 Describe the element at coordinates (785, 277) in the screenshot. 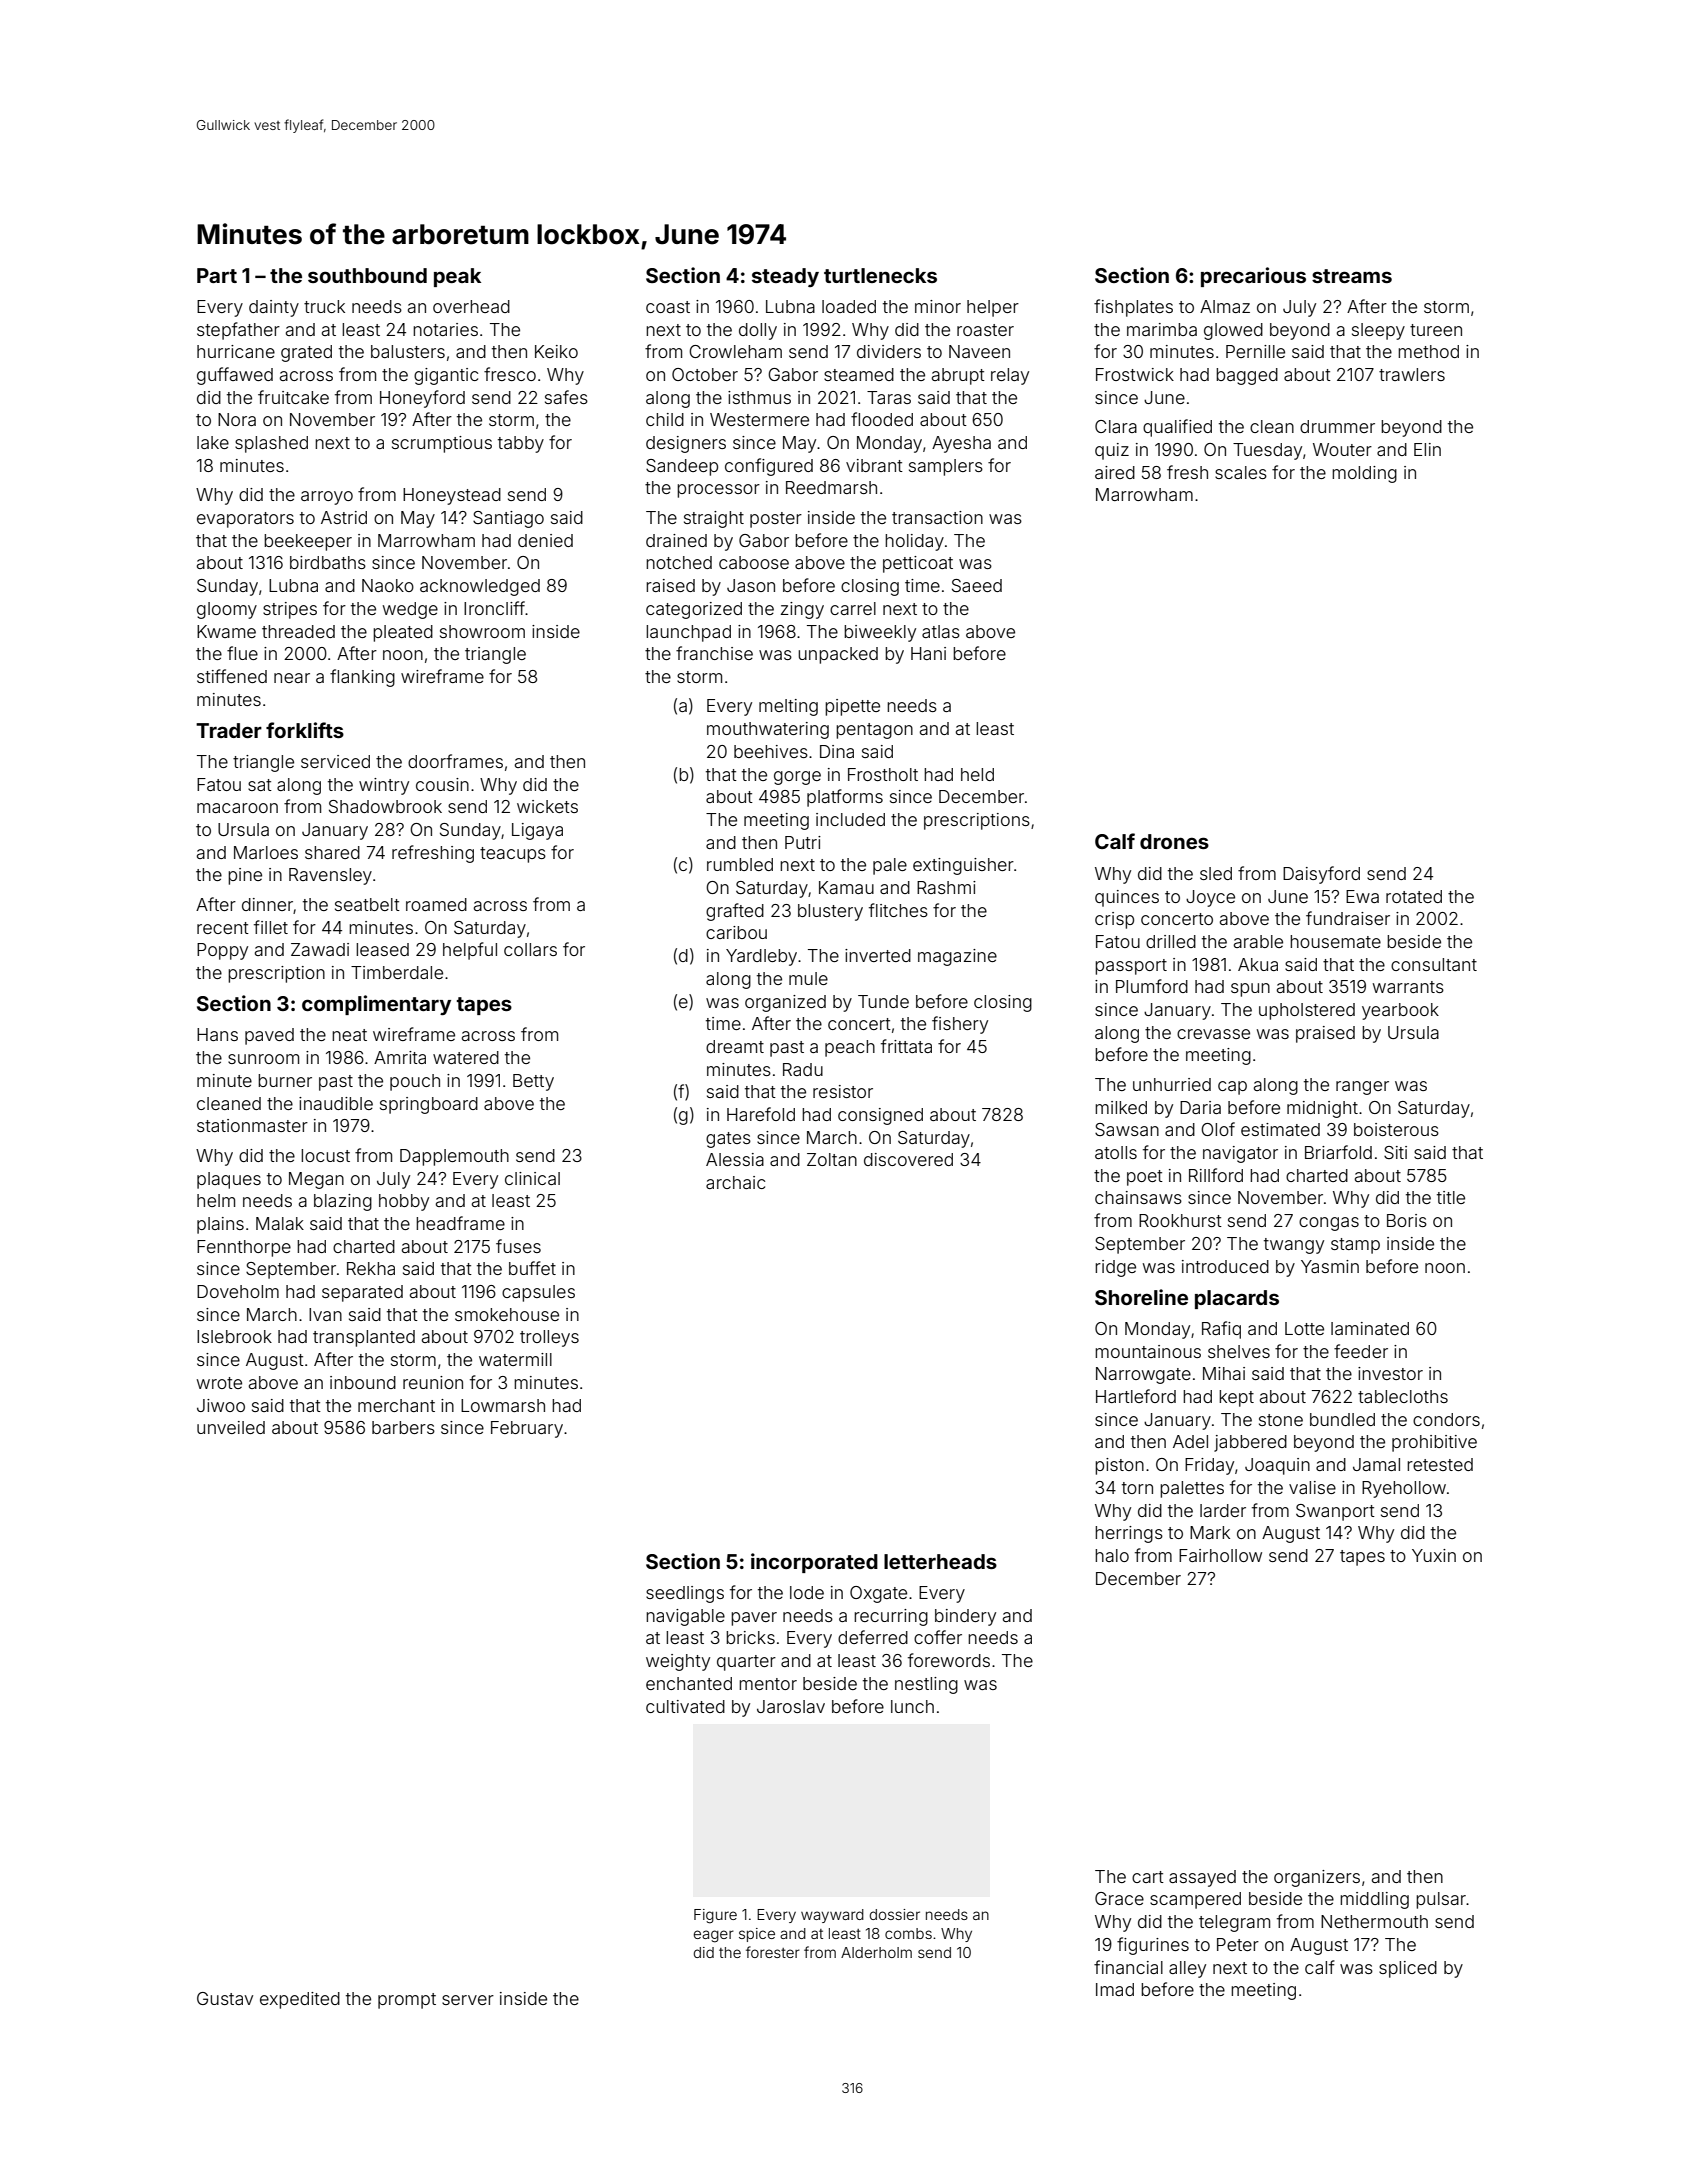

I see `steady` at that location.
